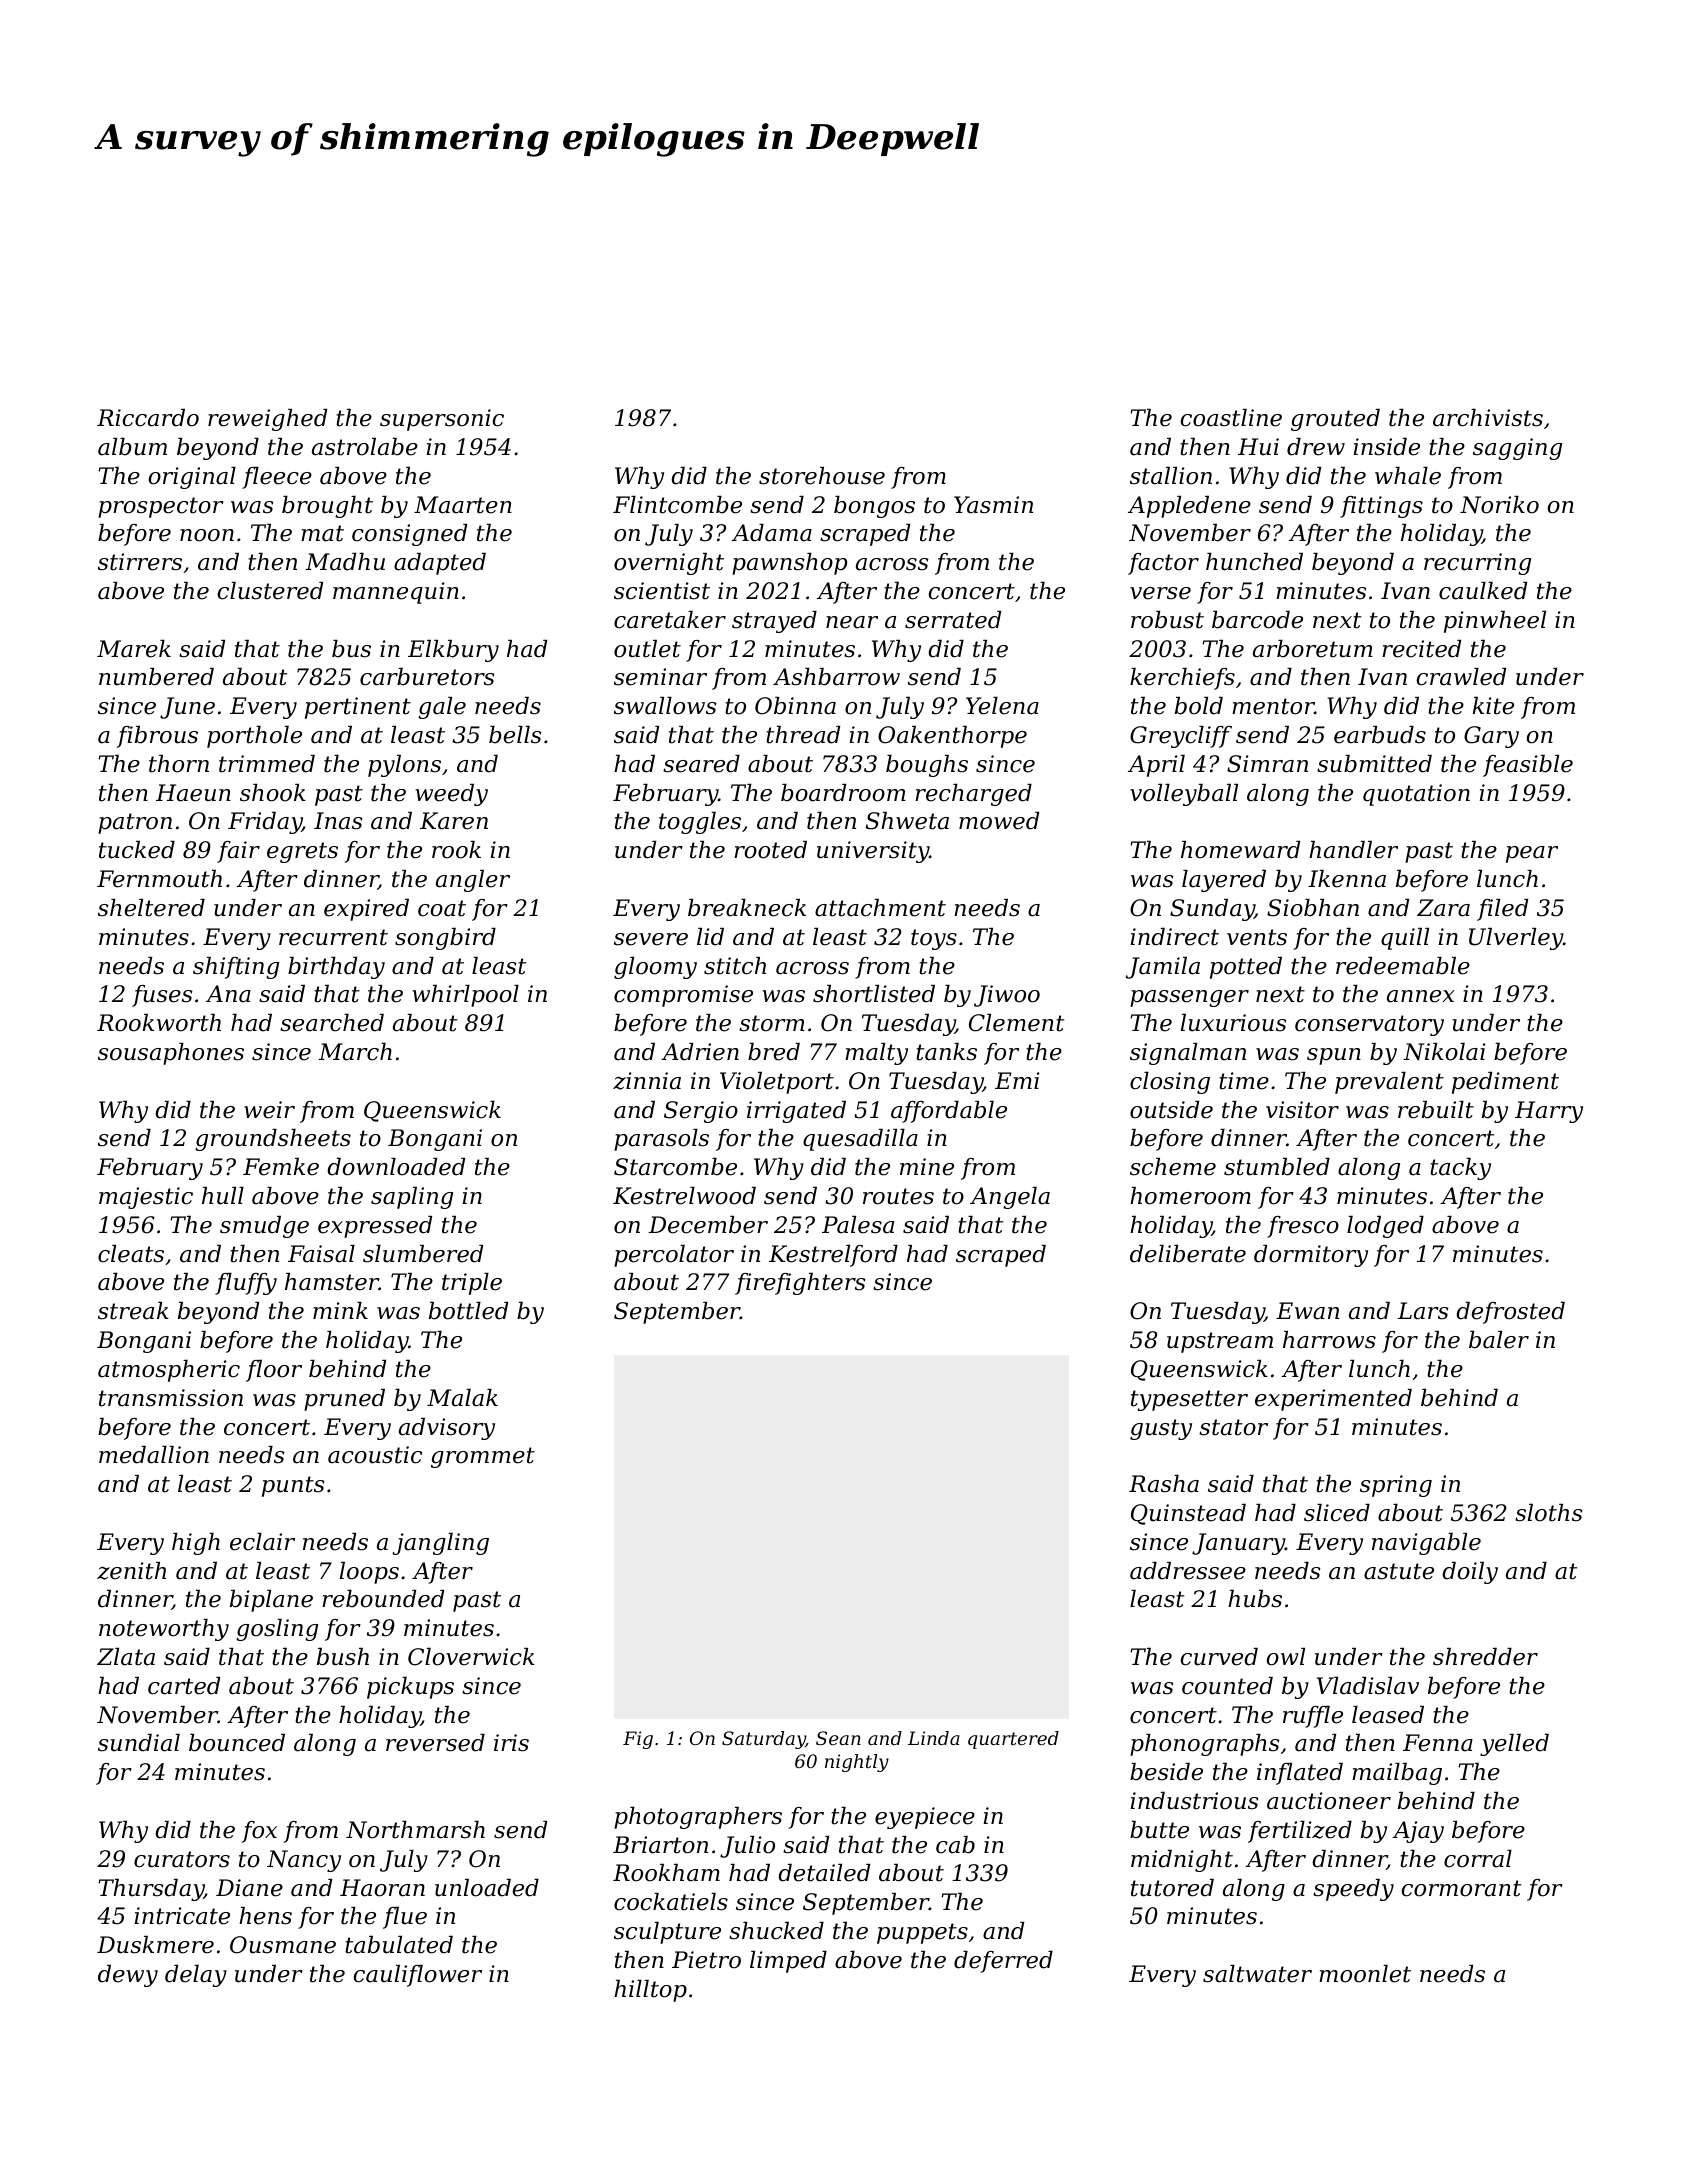 The width and height of the image is (1683, 2178). I want to click on spring, so click(1396, 1486).
